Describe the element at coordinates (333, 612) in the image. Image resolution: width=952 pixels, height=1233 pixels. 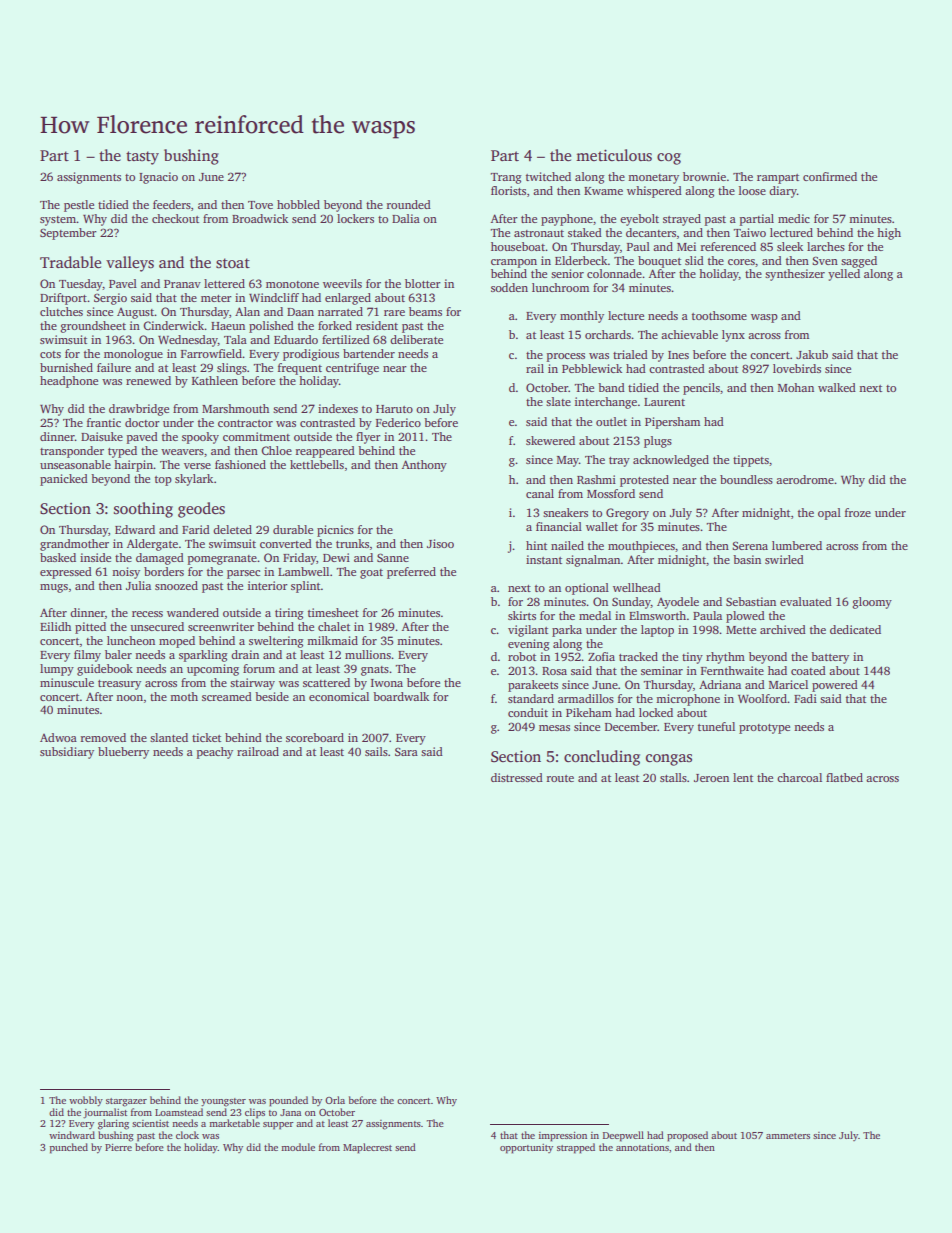
I see `timesheet` at that location.
